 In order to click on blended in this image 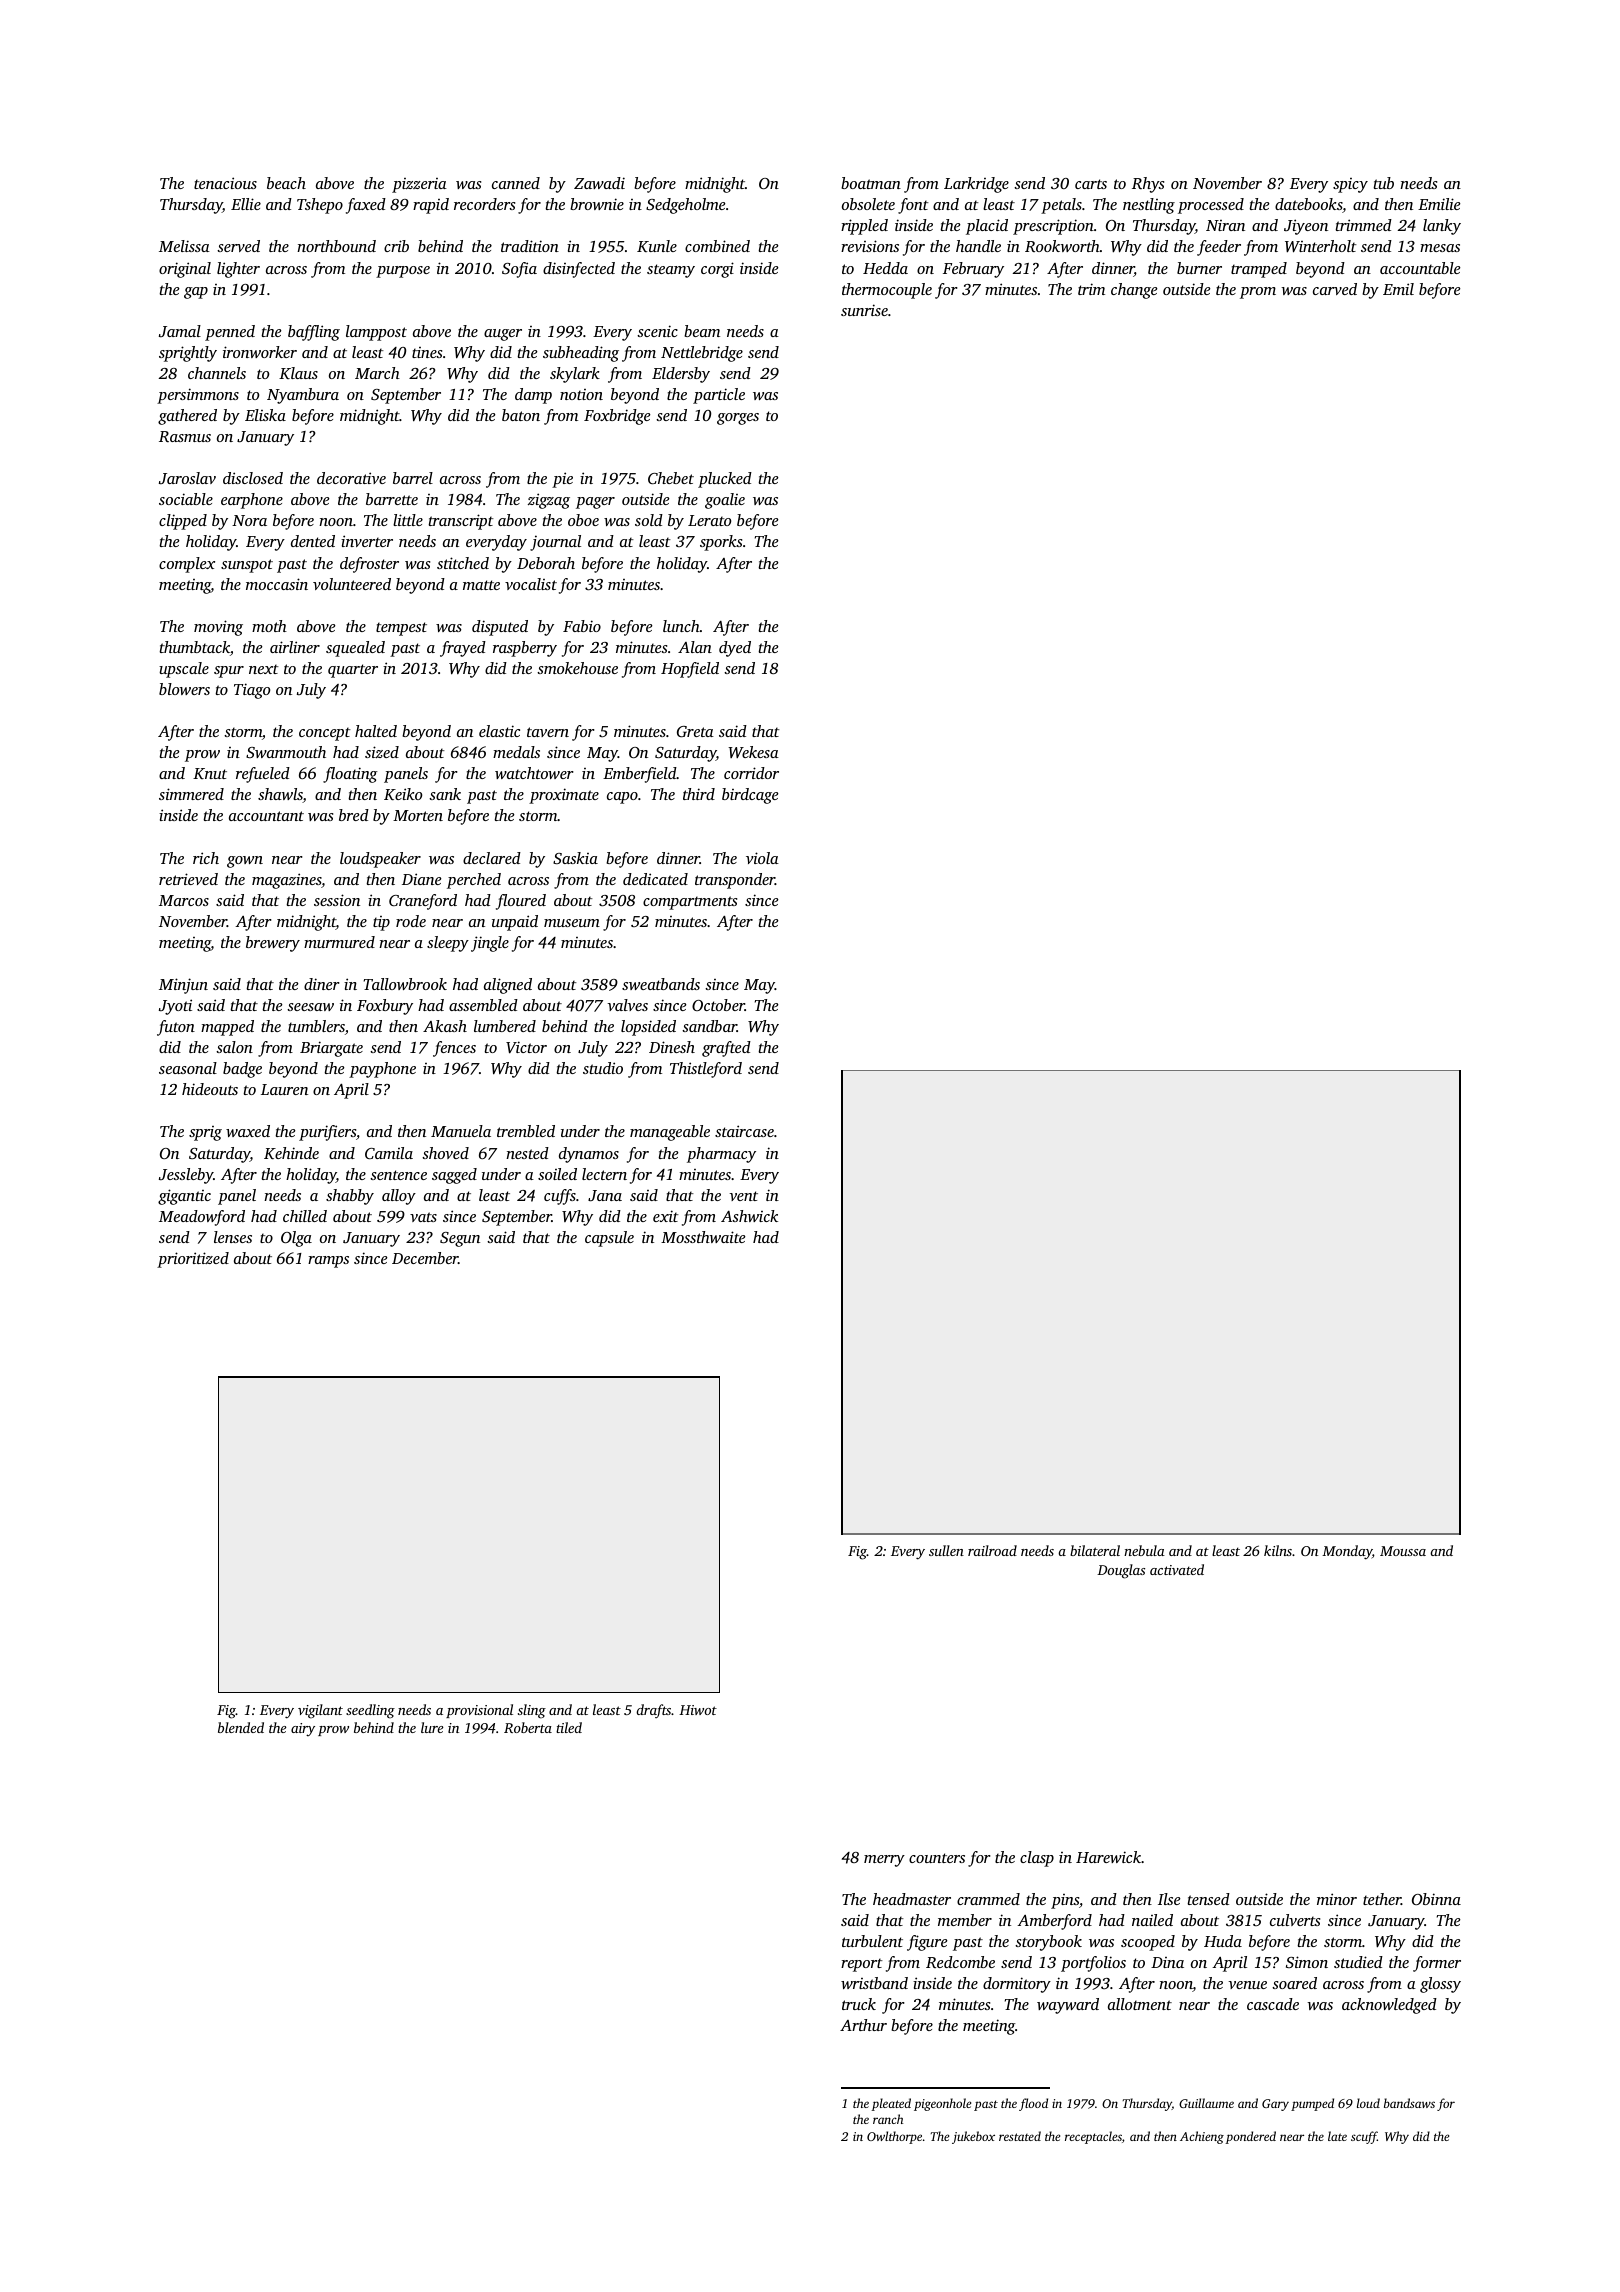, I will do `click(241, 1727)`.
